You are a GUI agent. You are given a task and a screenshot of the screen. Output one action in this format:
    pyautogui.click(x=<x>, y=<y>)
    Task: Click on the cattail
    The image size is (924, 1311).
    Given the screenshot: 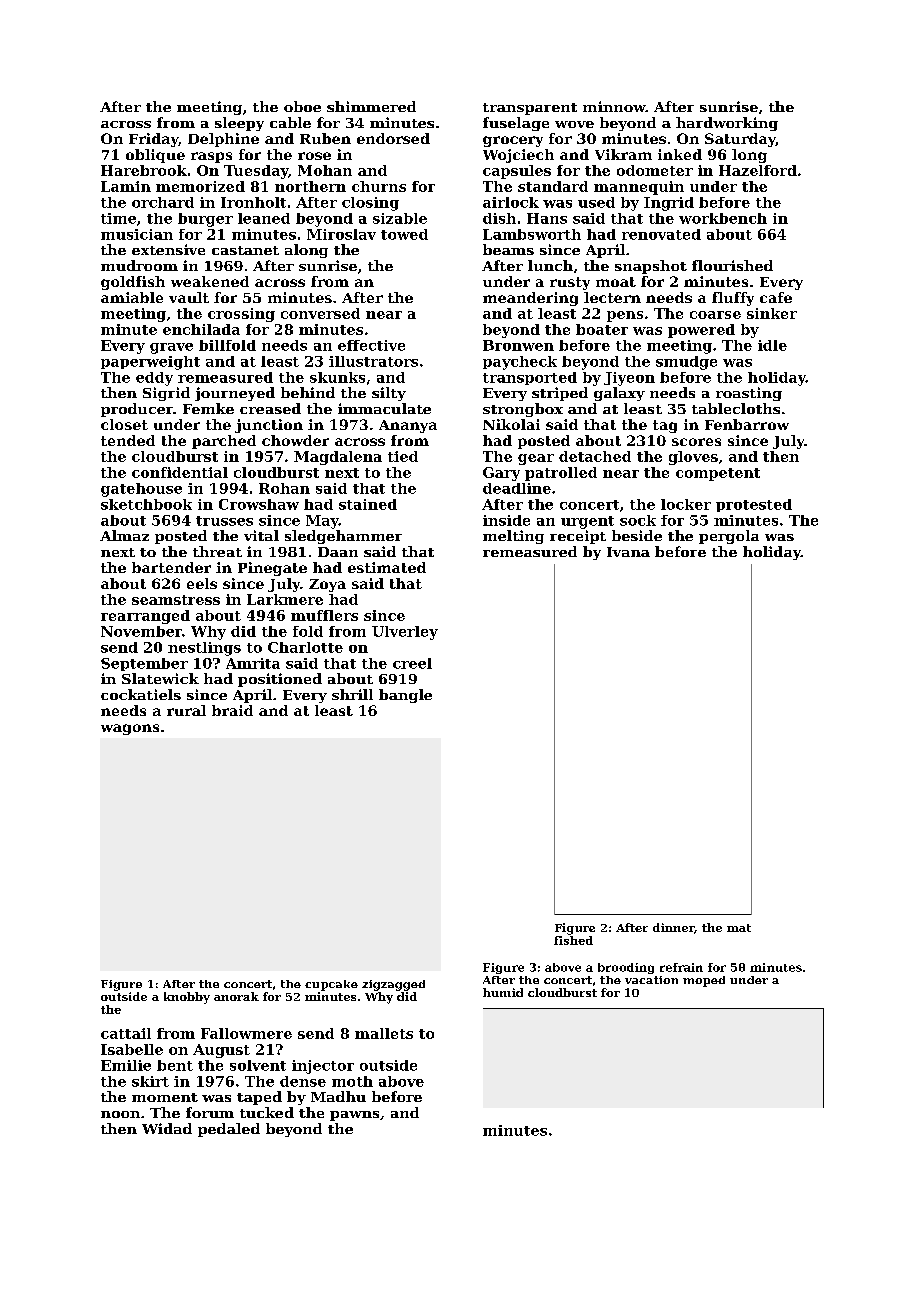 What is the action you would take?
    pyautogui.click(x=126, y=1033)
